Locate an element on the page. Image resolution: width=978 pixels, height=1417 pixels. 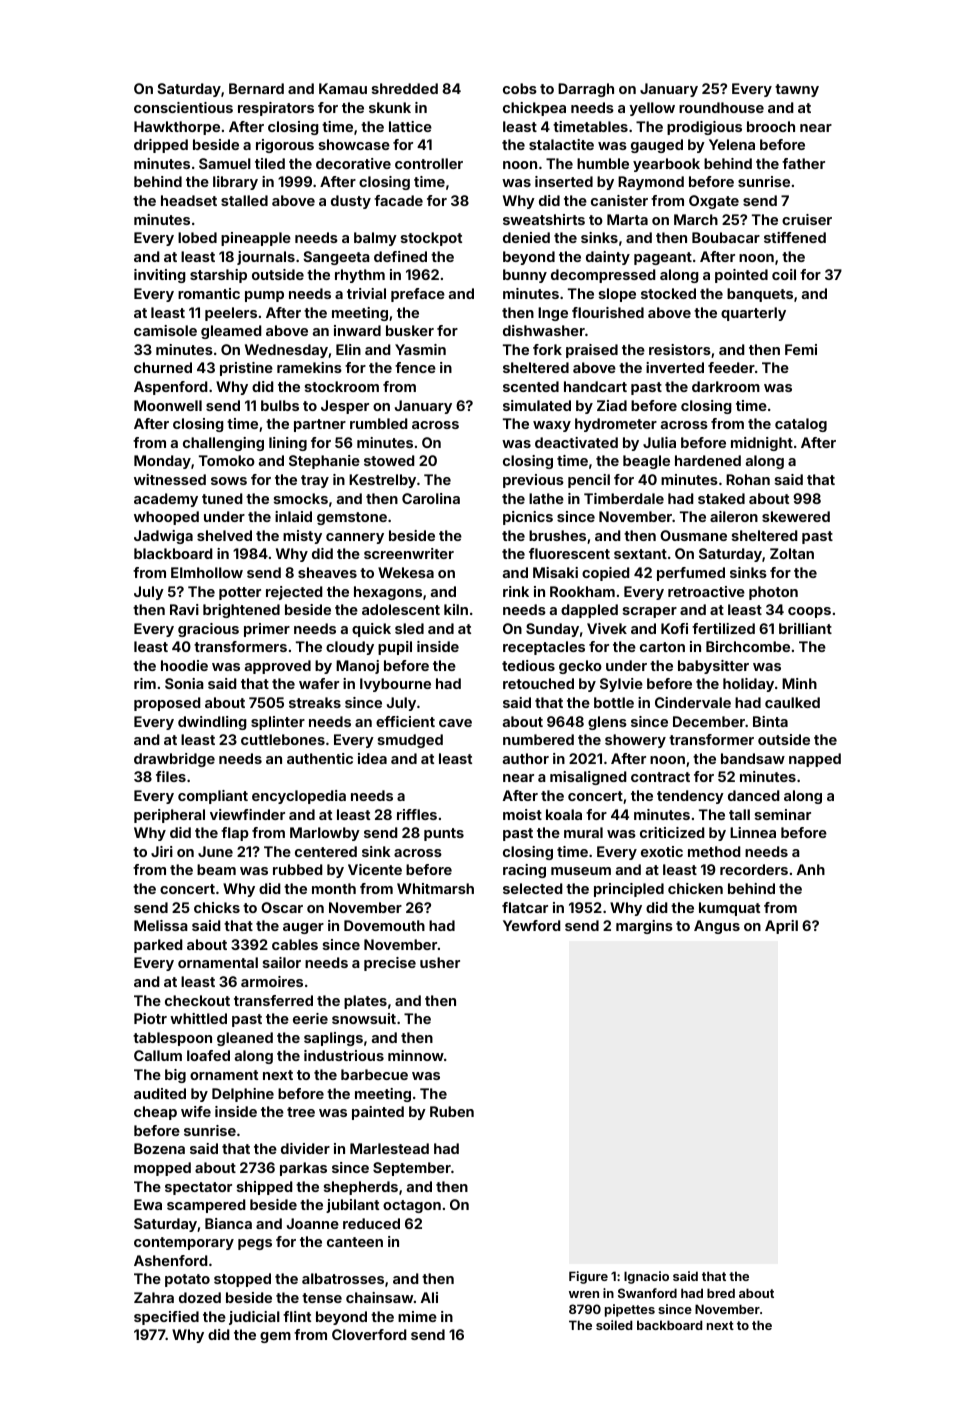
Elmhollow is located at coordinates (207, 572).
